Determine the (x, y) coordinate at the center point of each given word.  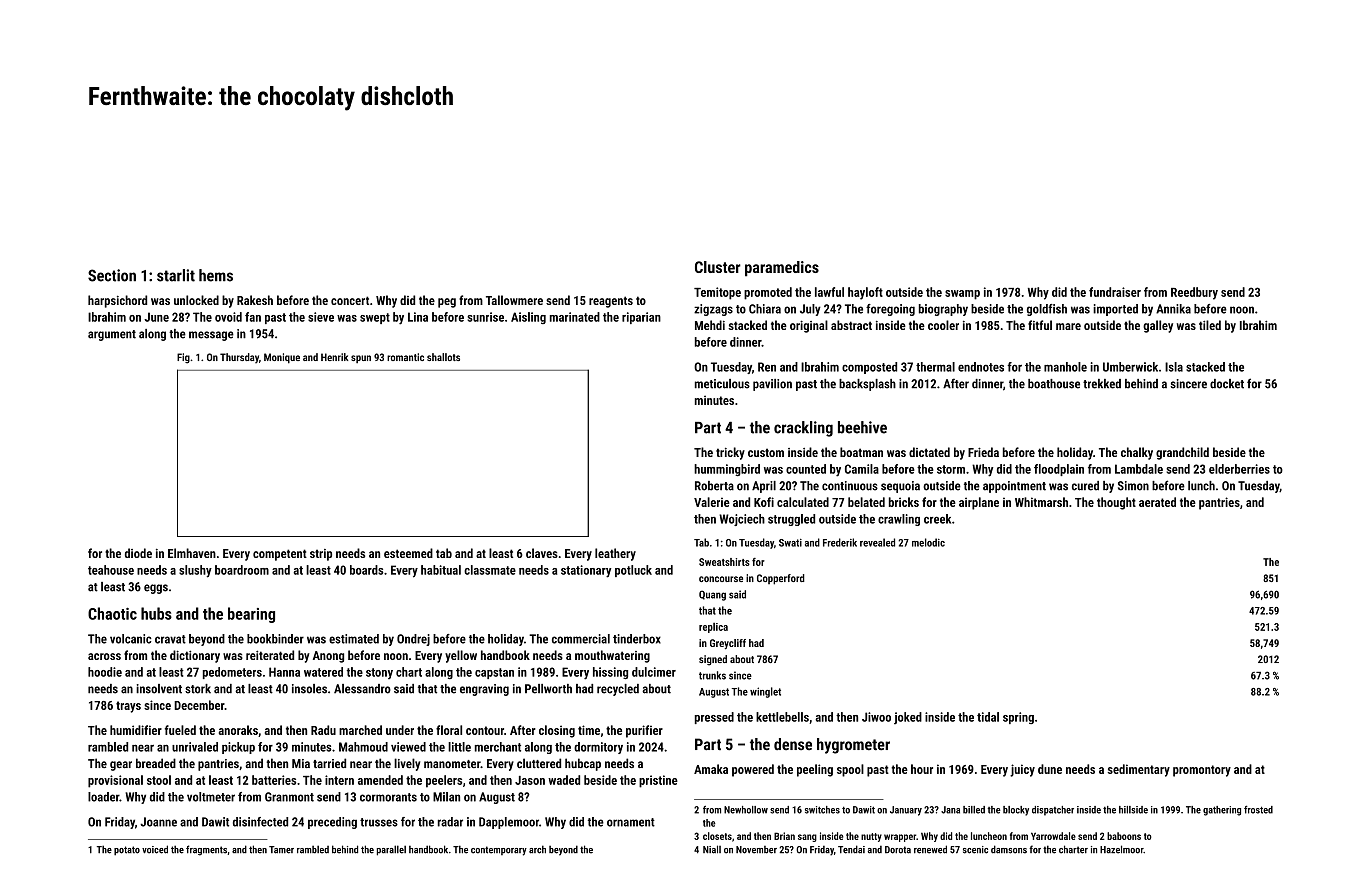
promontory (1202, 771)
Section (112, 275)
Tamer (281, 850)
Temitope (717, 293)
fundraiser (1115, 292)
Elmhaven (192, 553)
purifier (644, 731)
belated (866, 502)
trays (128, 707)
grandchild (1182, 453)
